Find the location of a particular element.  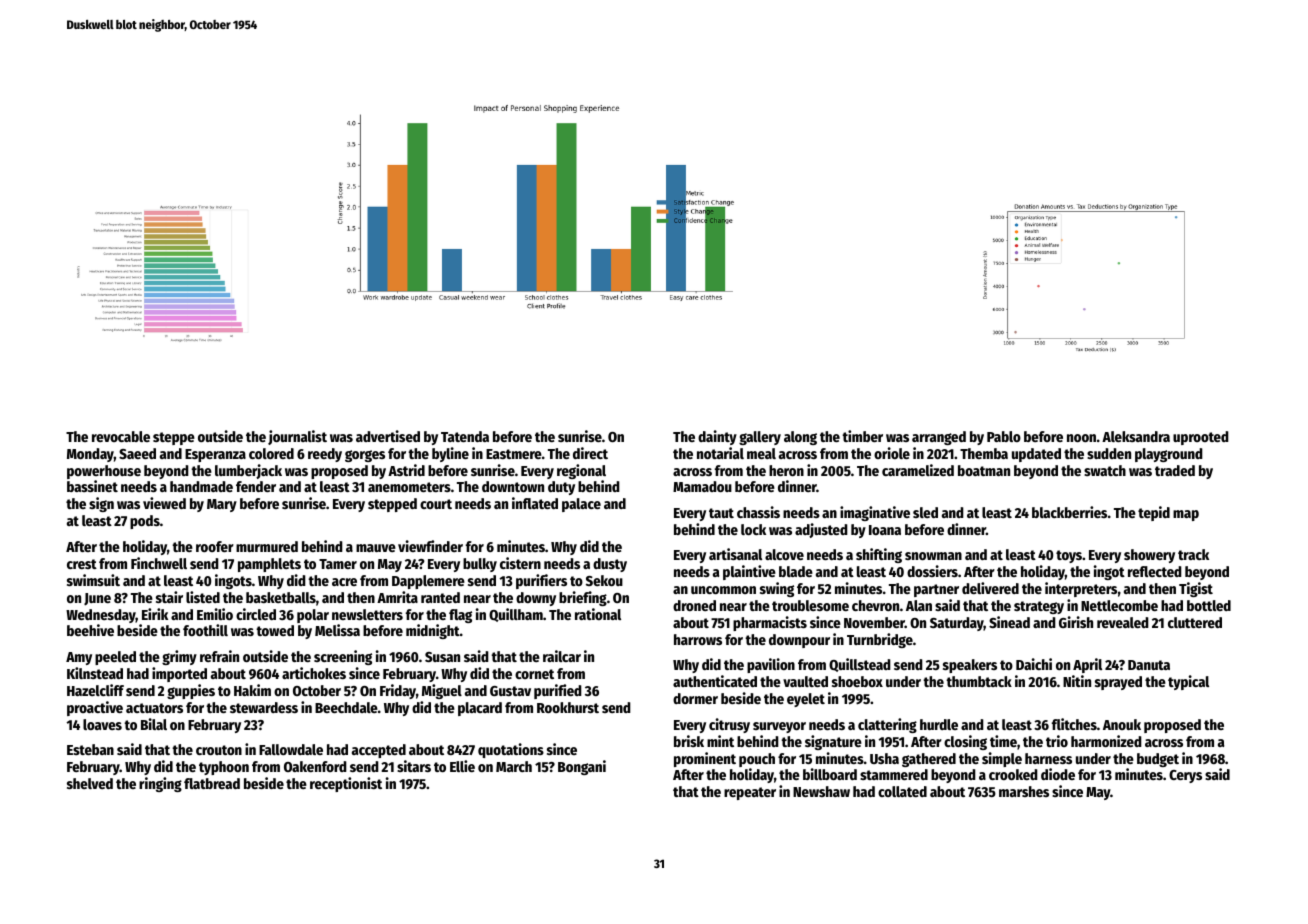

artichokes is located at coordinates (314, 673).
